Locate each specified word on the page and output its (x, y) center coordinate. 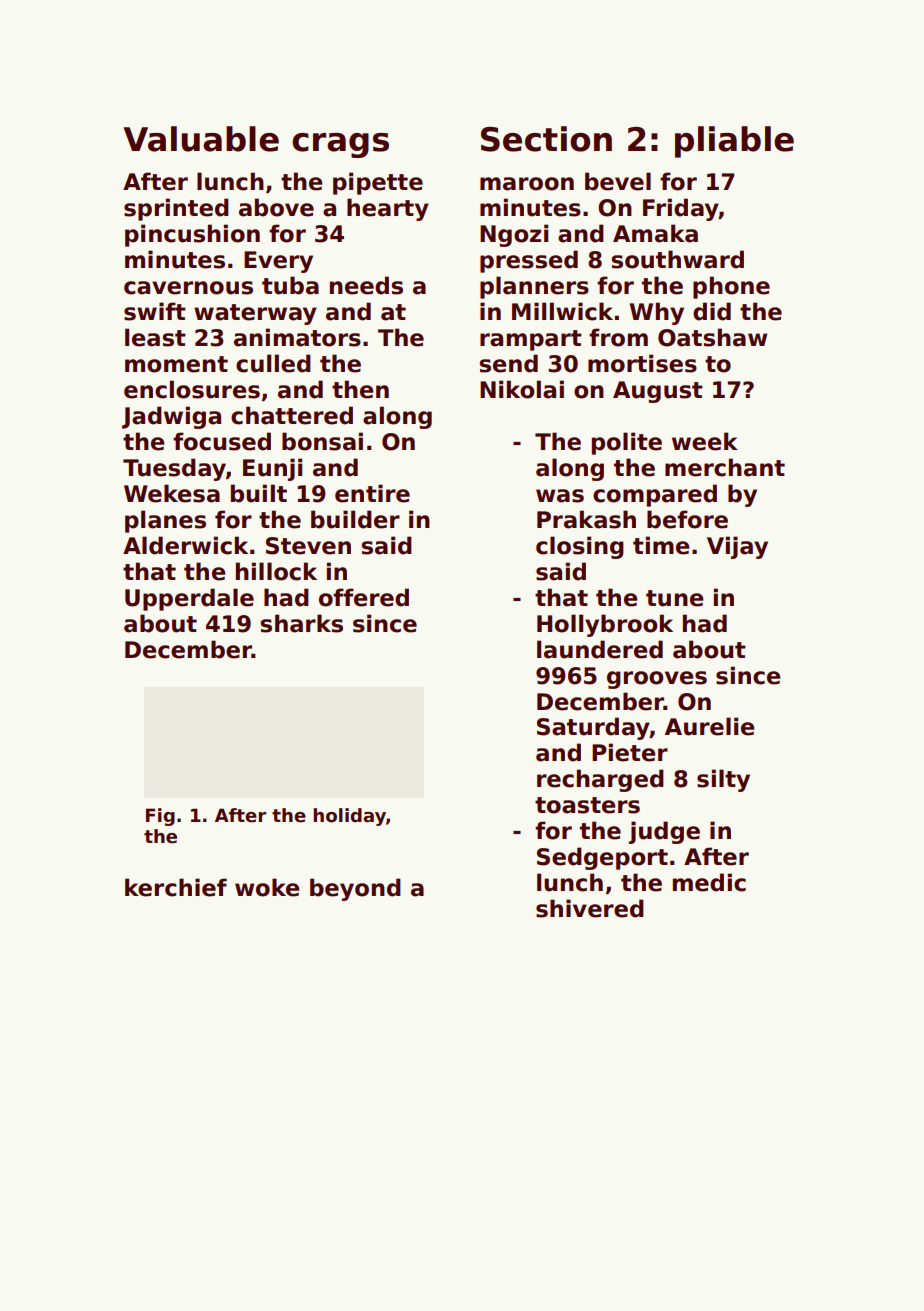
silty (723, 780)
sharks (301, 623)
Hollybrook (605, 625)
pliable (734, 142)
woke (267, 887)
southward (677, 259)
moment (176, 364)
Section (546, 139)
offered (364, 597)
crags (340, 145)
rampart (531, 340)
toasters (587, 805)
